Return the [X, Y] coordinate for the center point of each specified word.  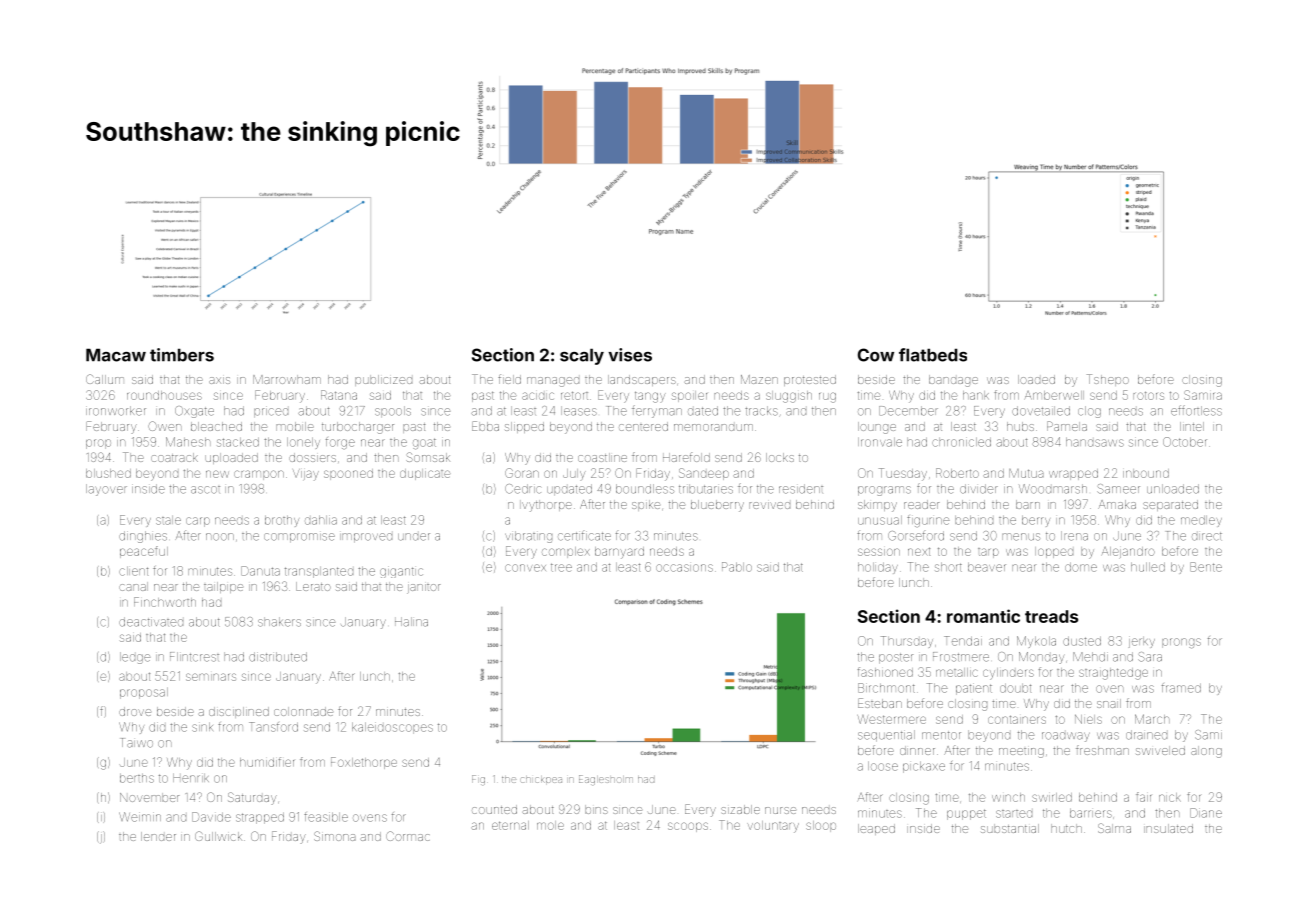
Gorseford [916, 536]
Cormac [408, 836]
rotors [1148, 395]
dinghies [143, 537]
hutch [1066, 828]
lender [158, 836]
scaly [582, 356]
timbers [182, 355]
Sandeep [704, 474]
